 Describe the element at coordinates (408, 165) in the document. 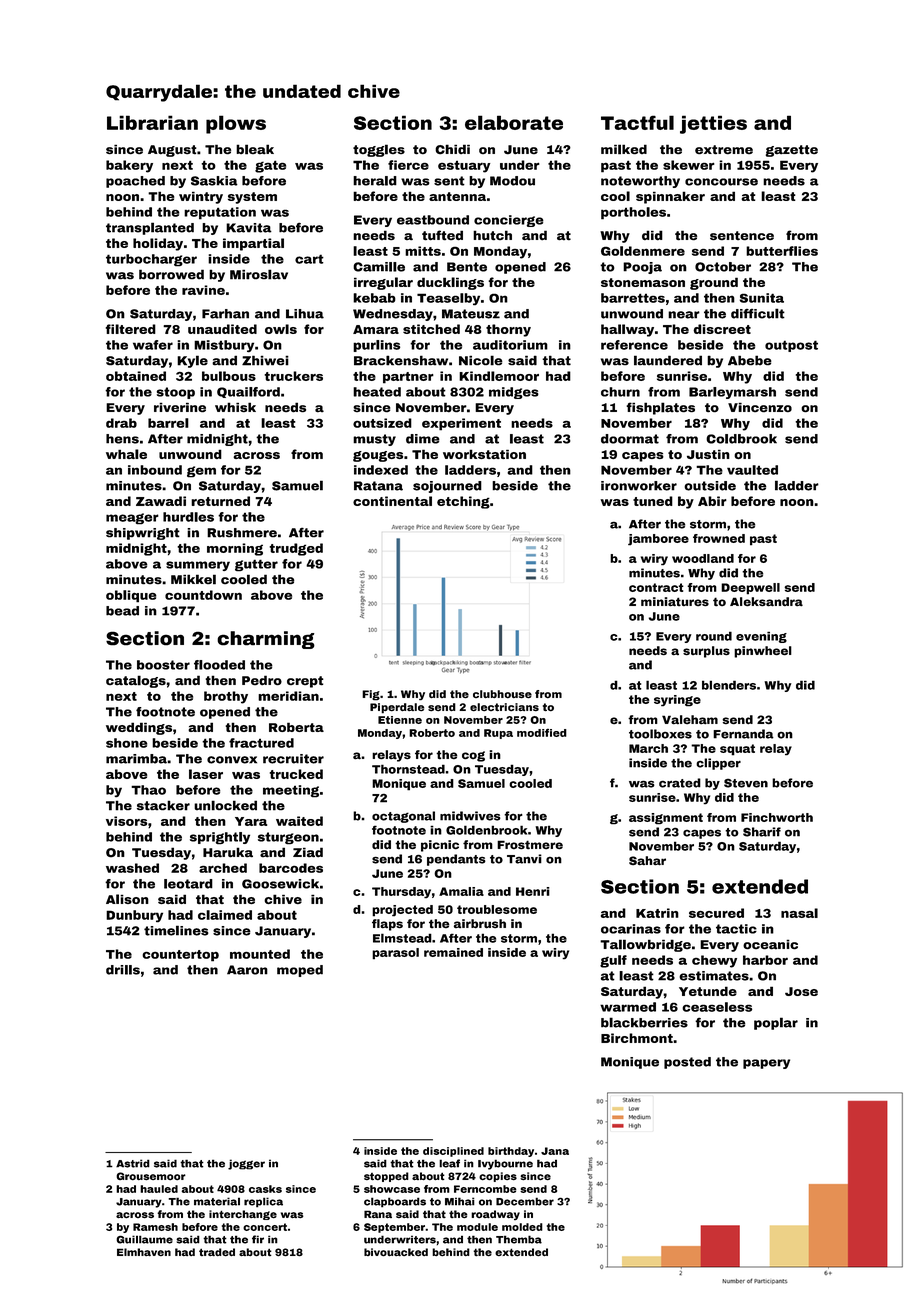

I see `fierce` at that location.
